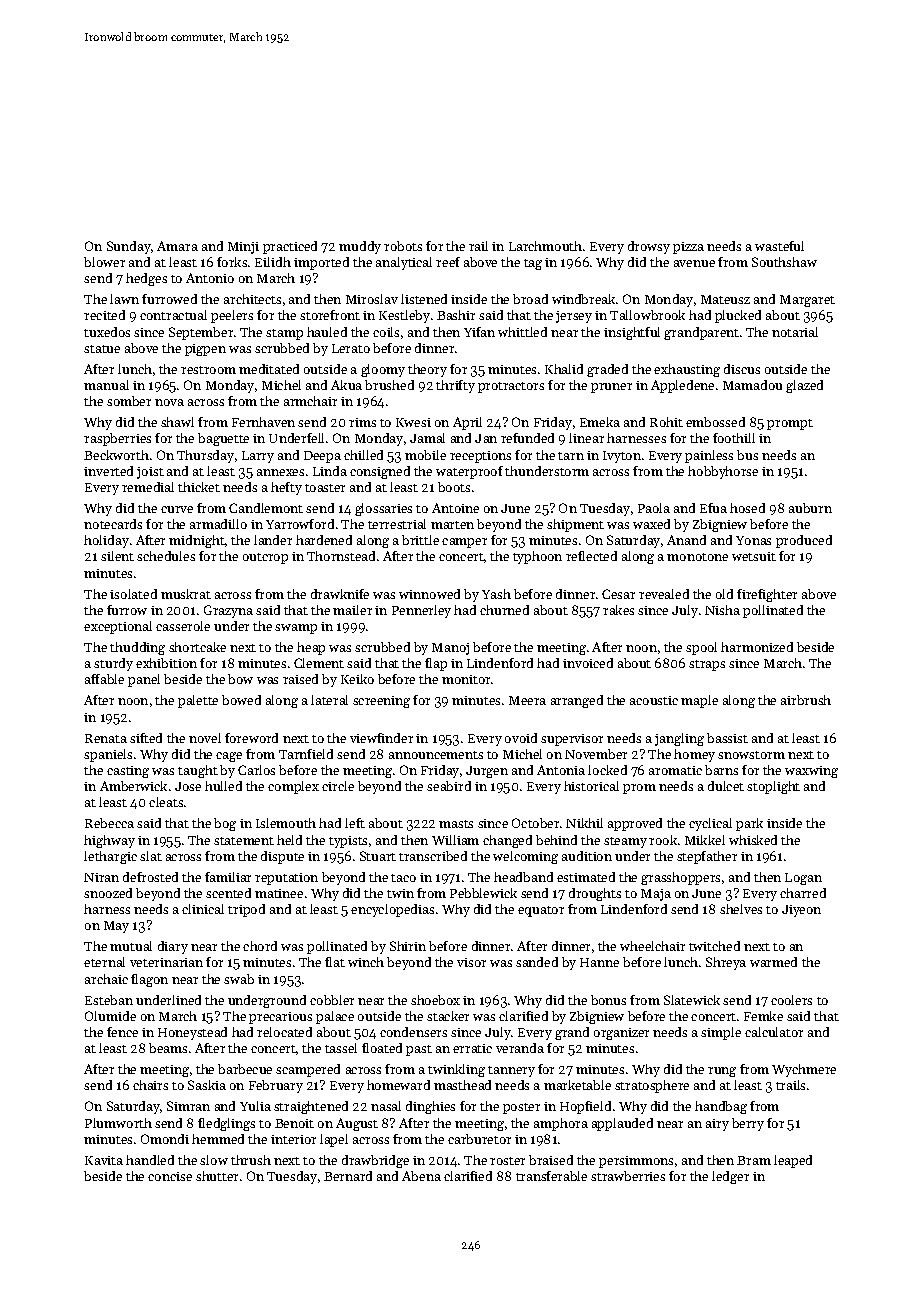  Describe the element at coordinates (806, 700) in the image. I see `airbrush` at that location.
